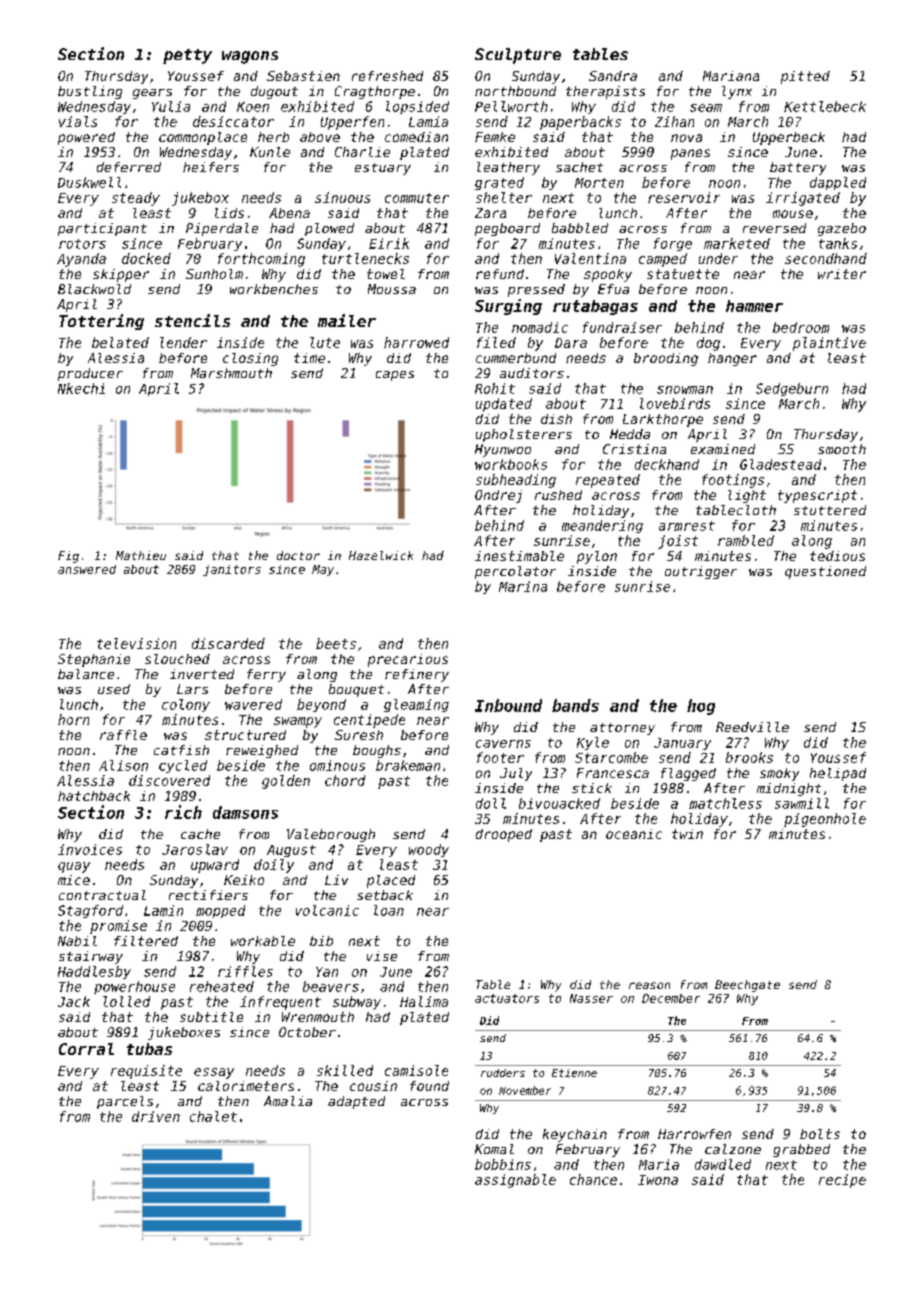  Describe the element at coordinates (382, 956) in the document. I see `vise` at that location.
